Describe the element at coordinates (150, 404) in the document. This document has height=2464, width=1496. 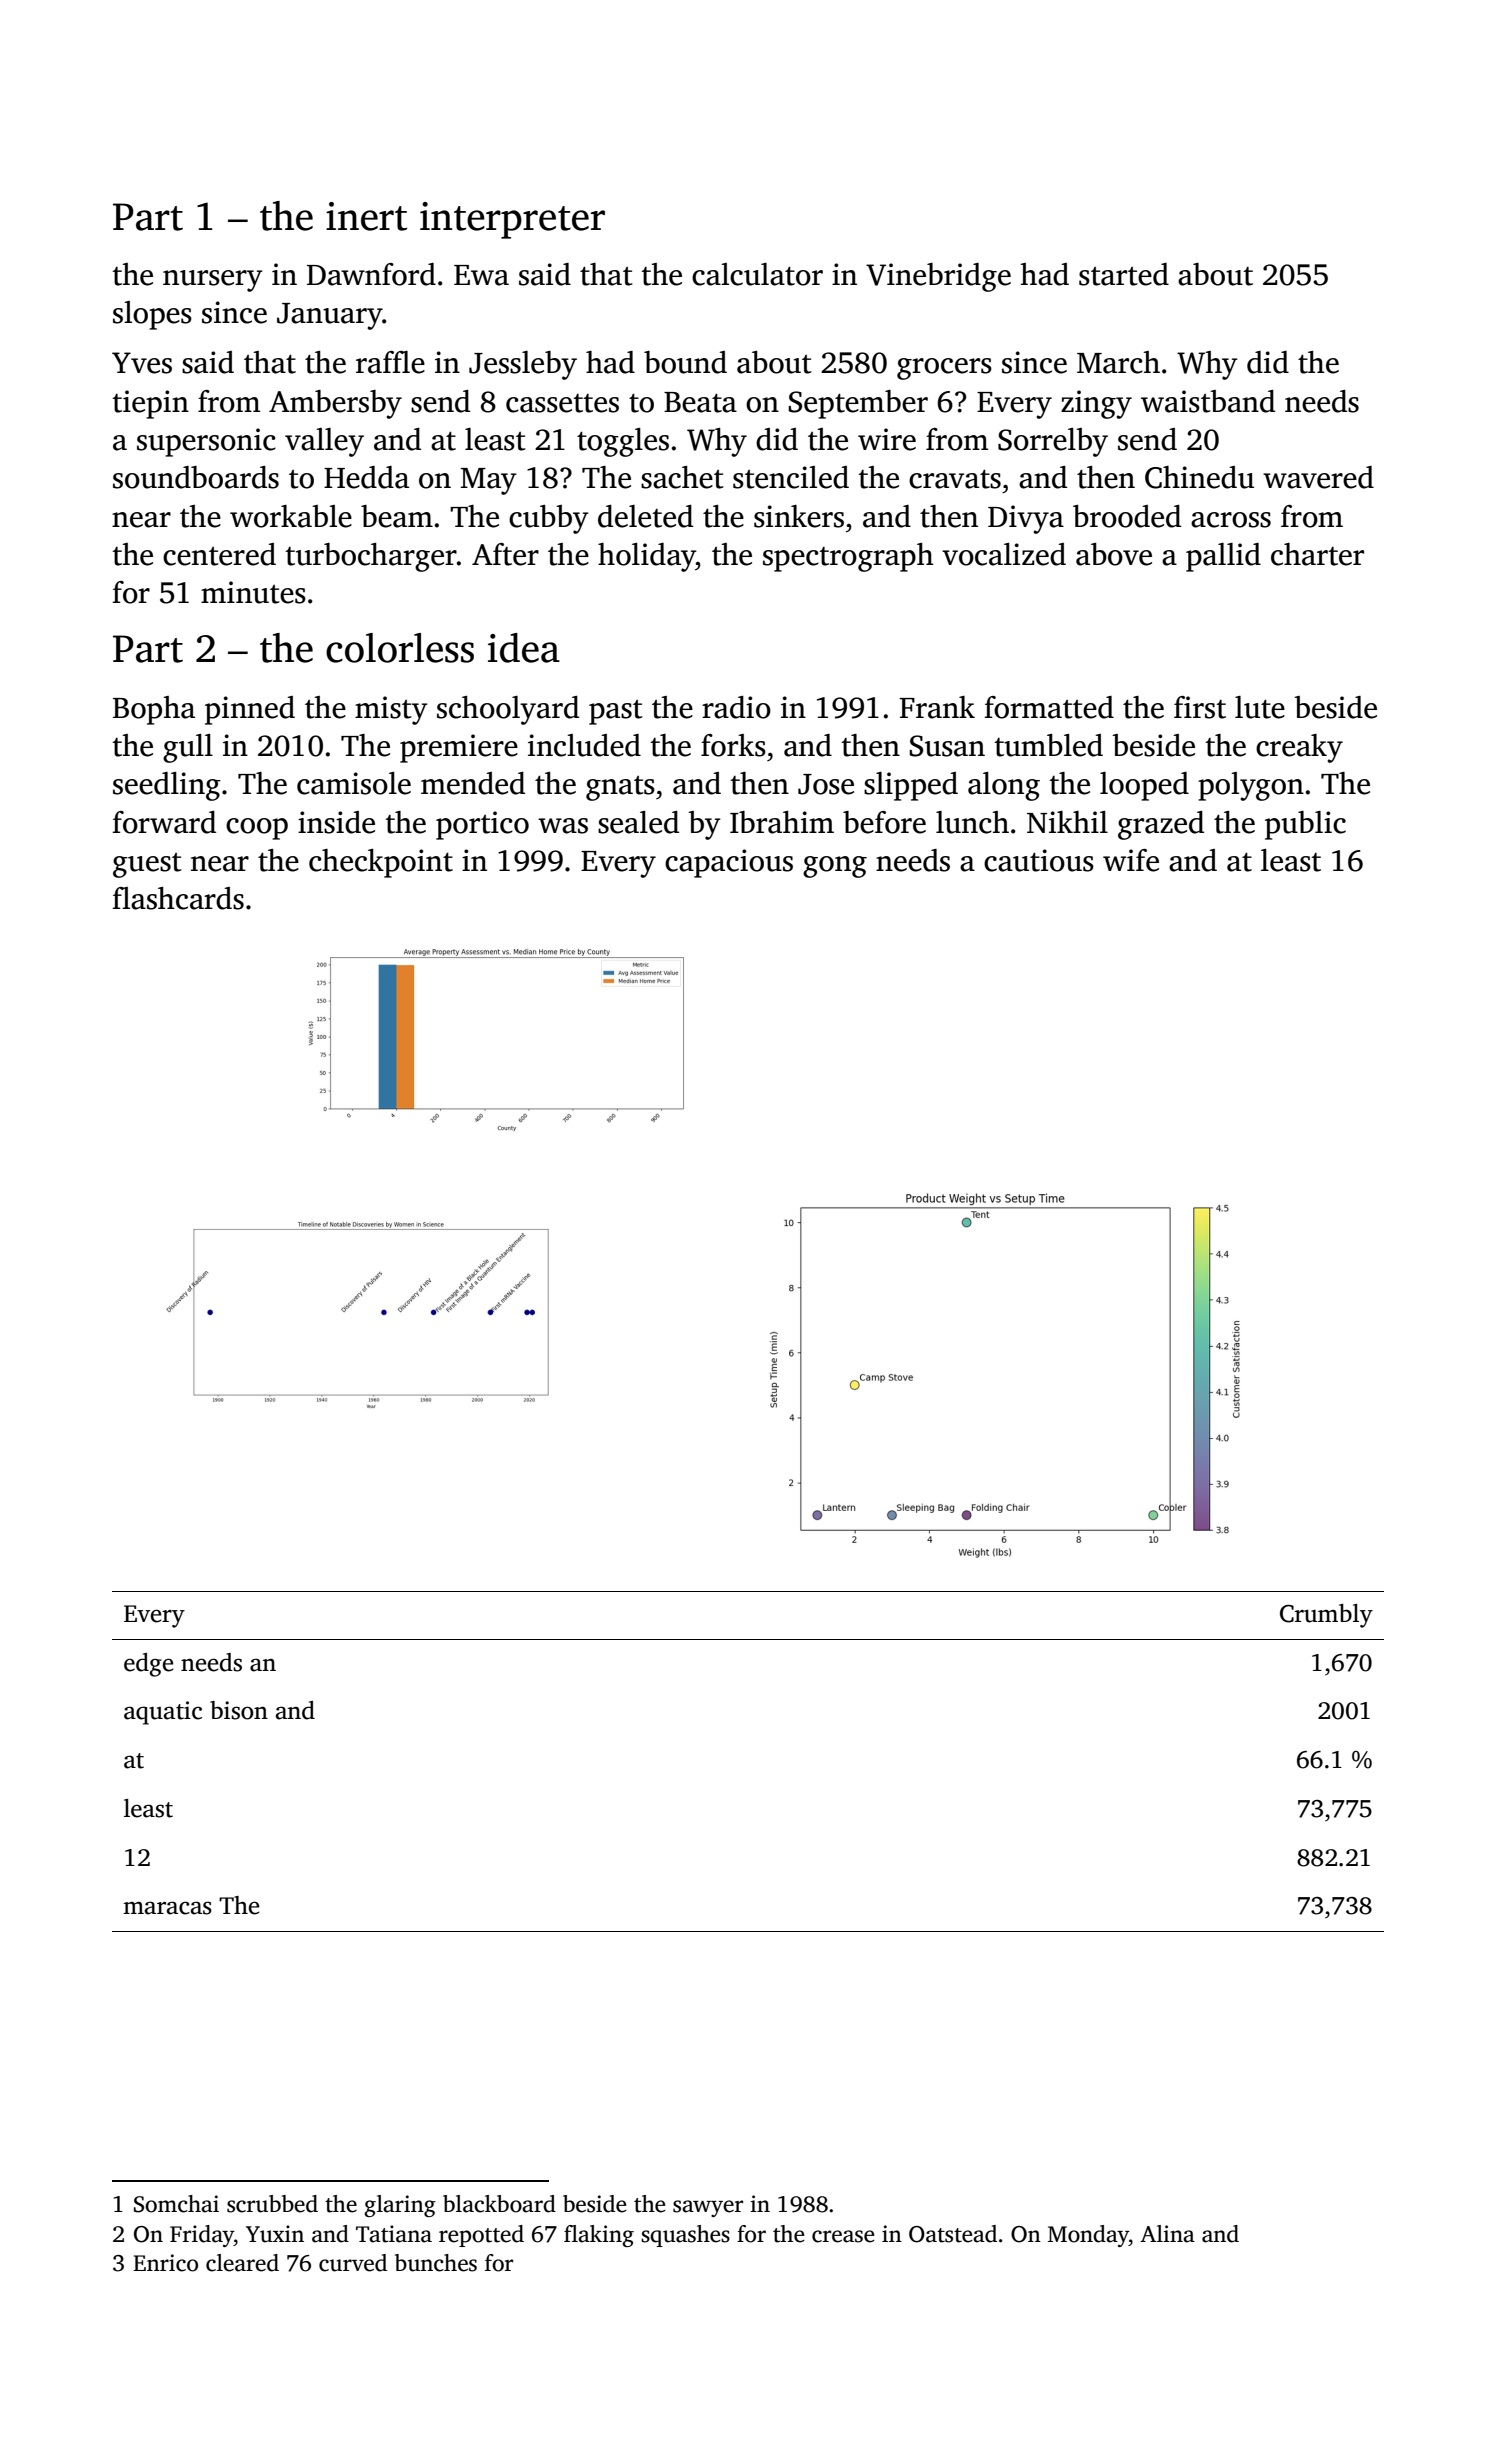
I see `tiepin` at that location.
